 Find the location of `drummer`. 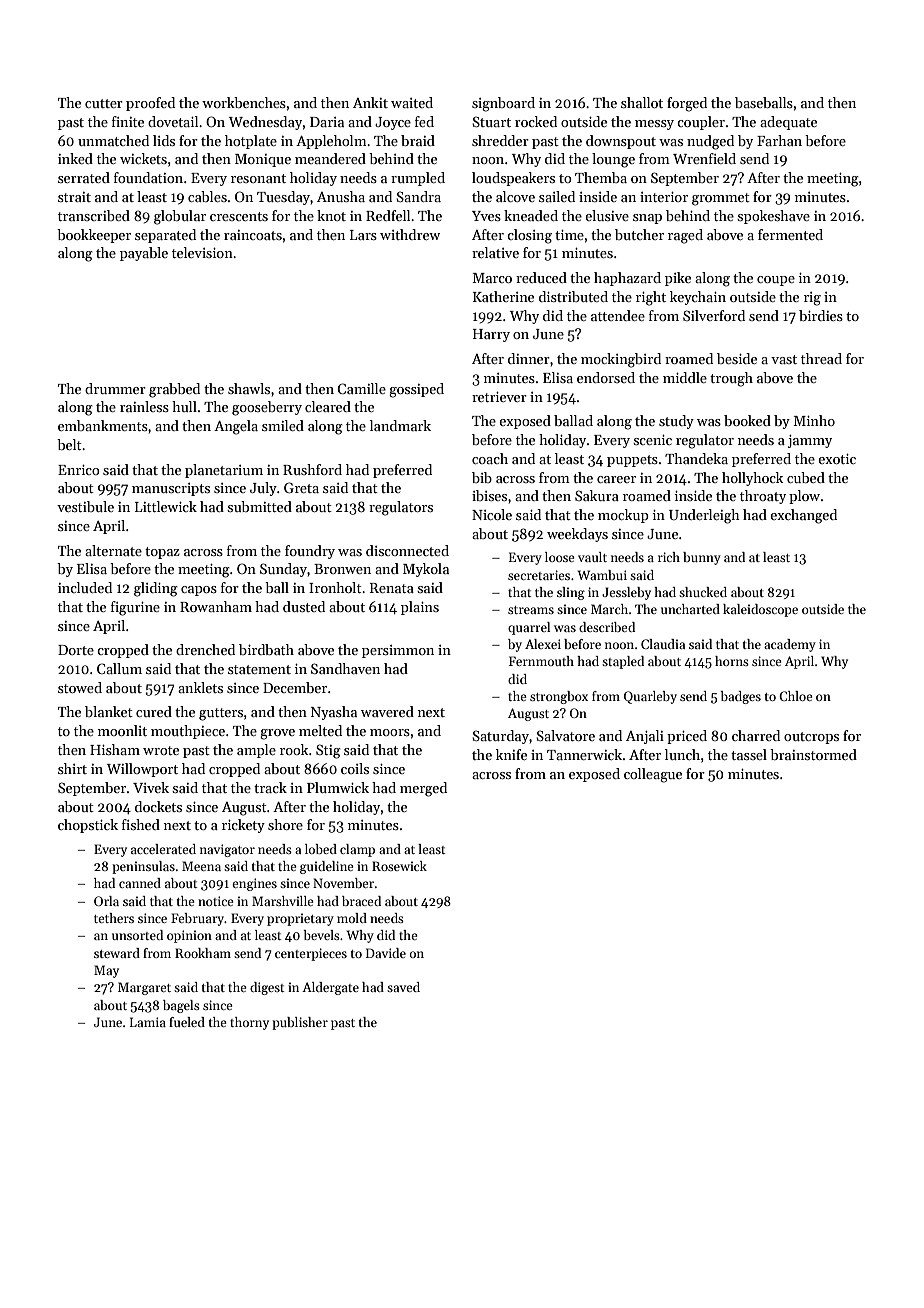

drummer is located at coordinates (115, 388).
